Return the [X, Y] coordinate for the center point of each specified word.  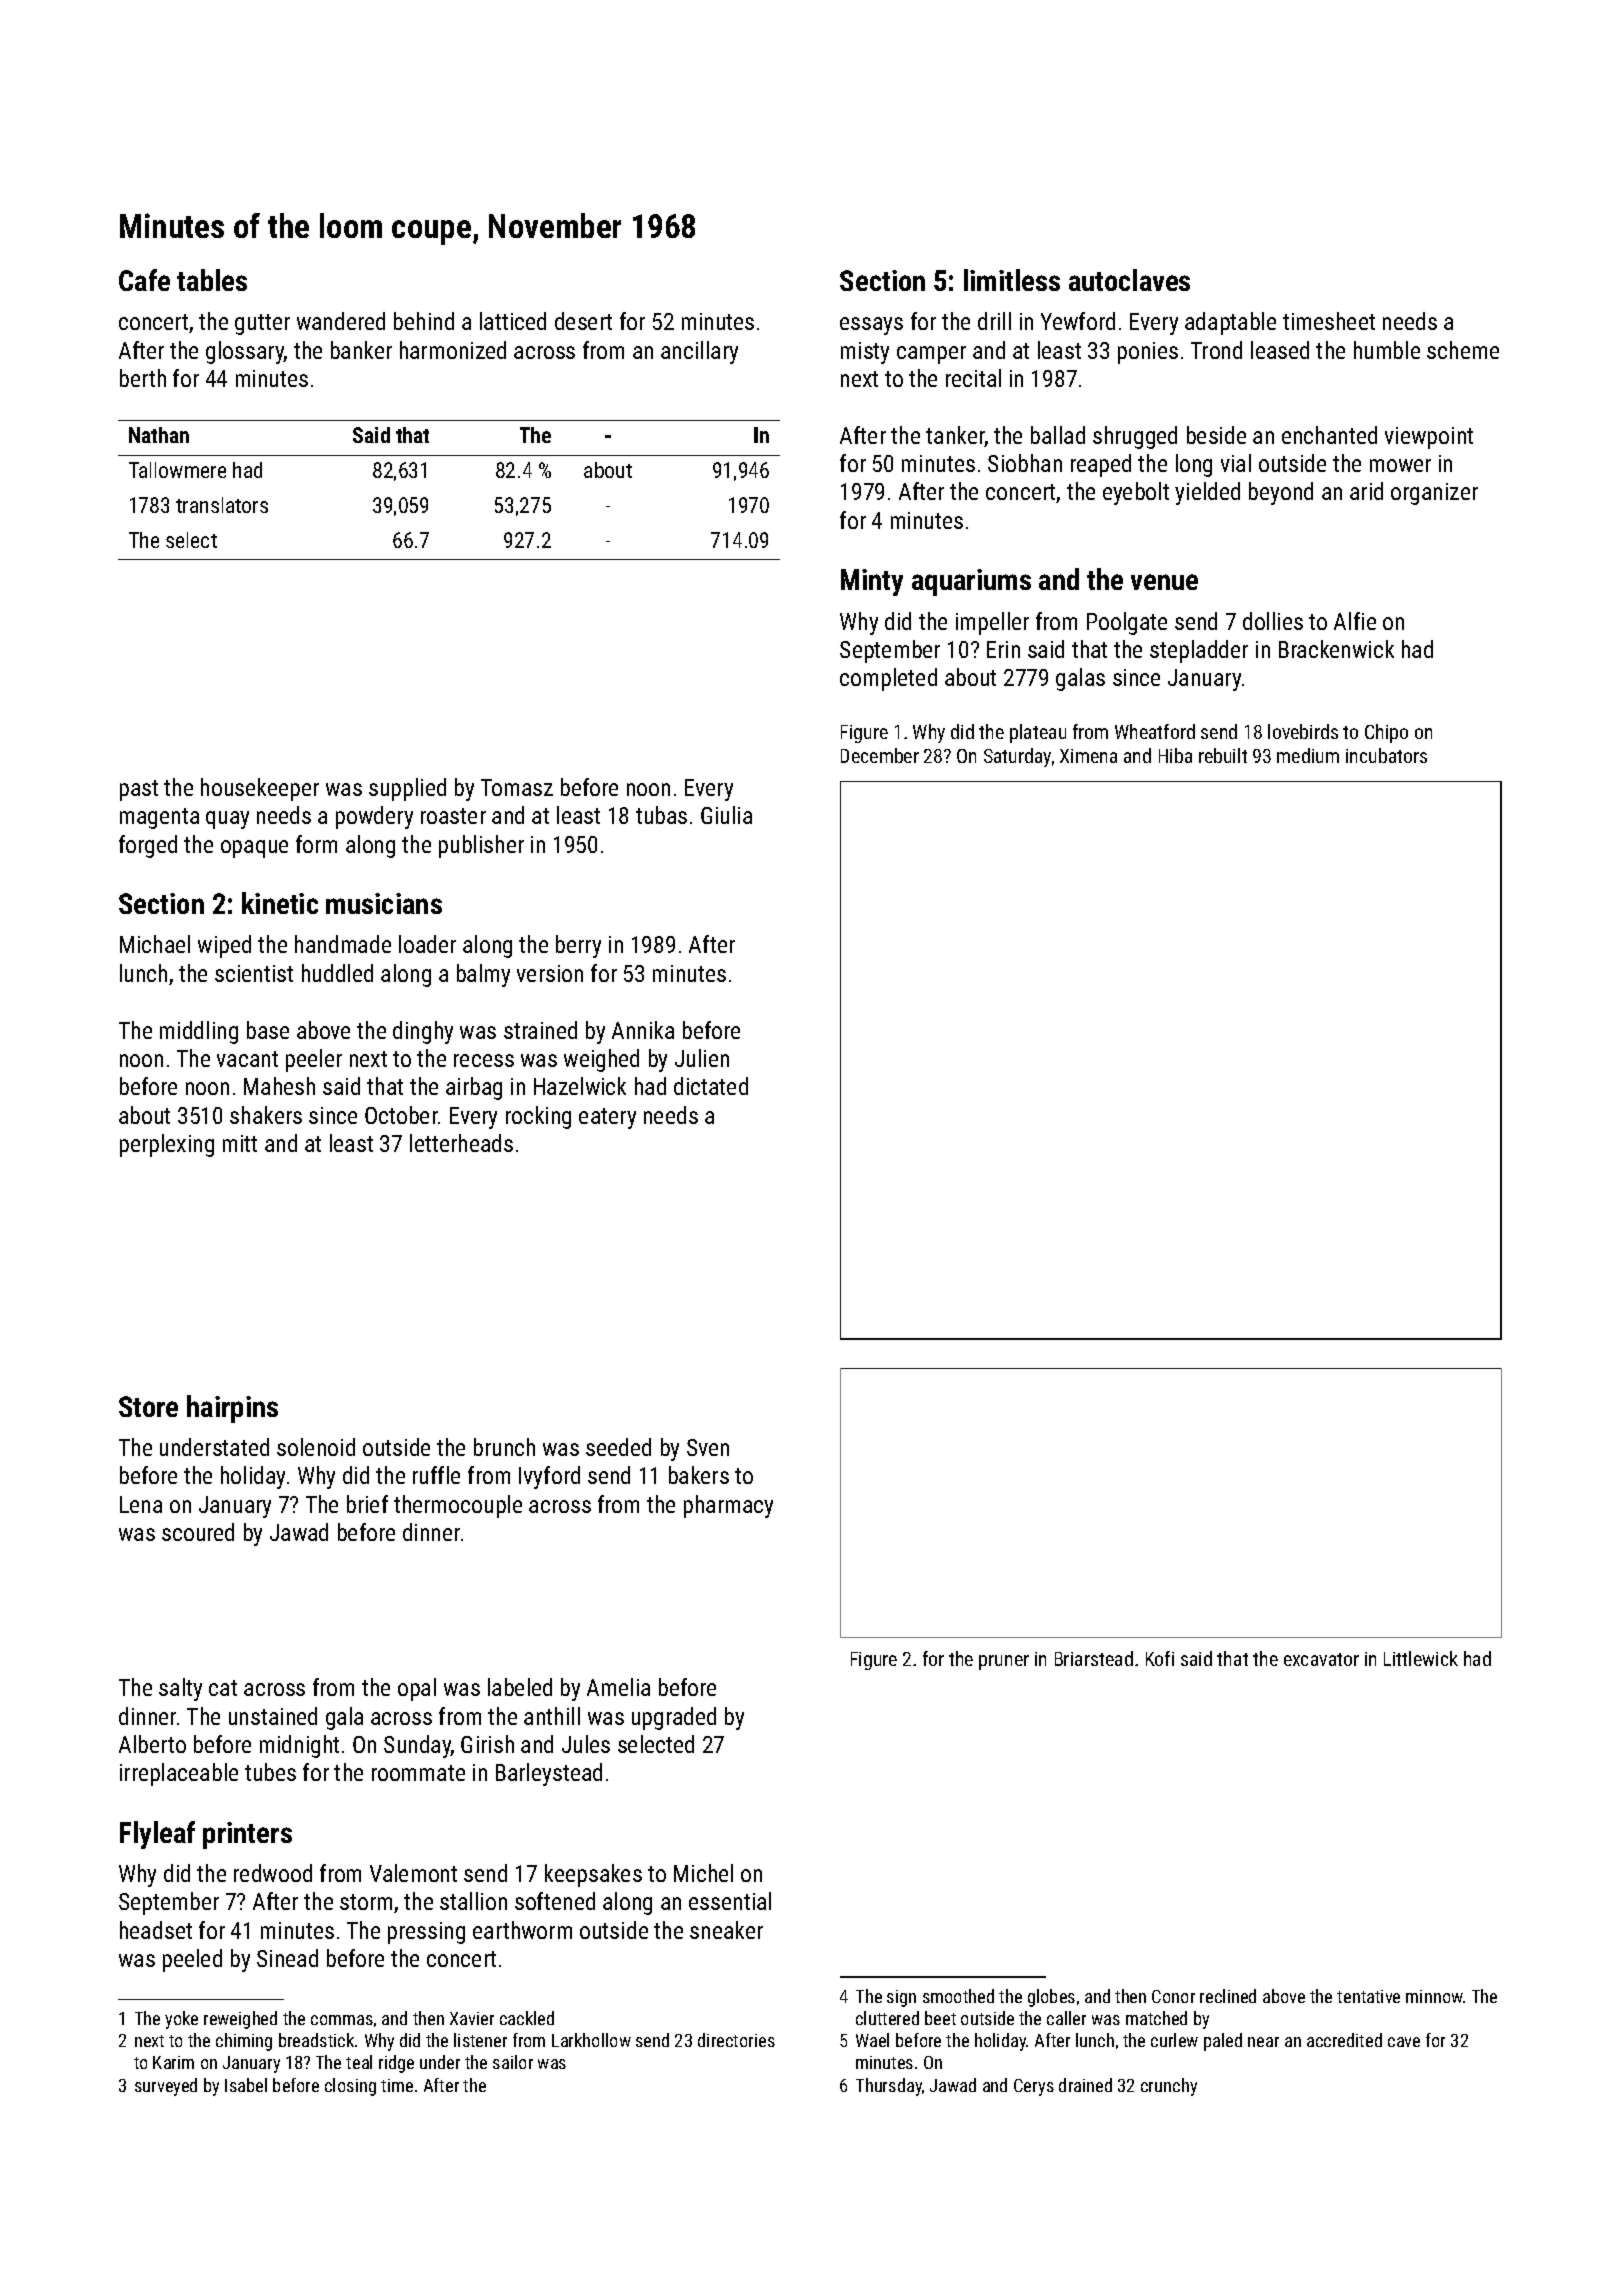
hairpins [232, 1409]
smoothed [958, 1996]
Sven [708, 1447]
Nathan [159, 435]
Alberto [152, 1744]
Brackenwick [1336, 649]
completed [888, 679]
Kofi [1160, 1658]
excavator [1321, 1659]
